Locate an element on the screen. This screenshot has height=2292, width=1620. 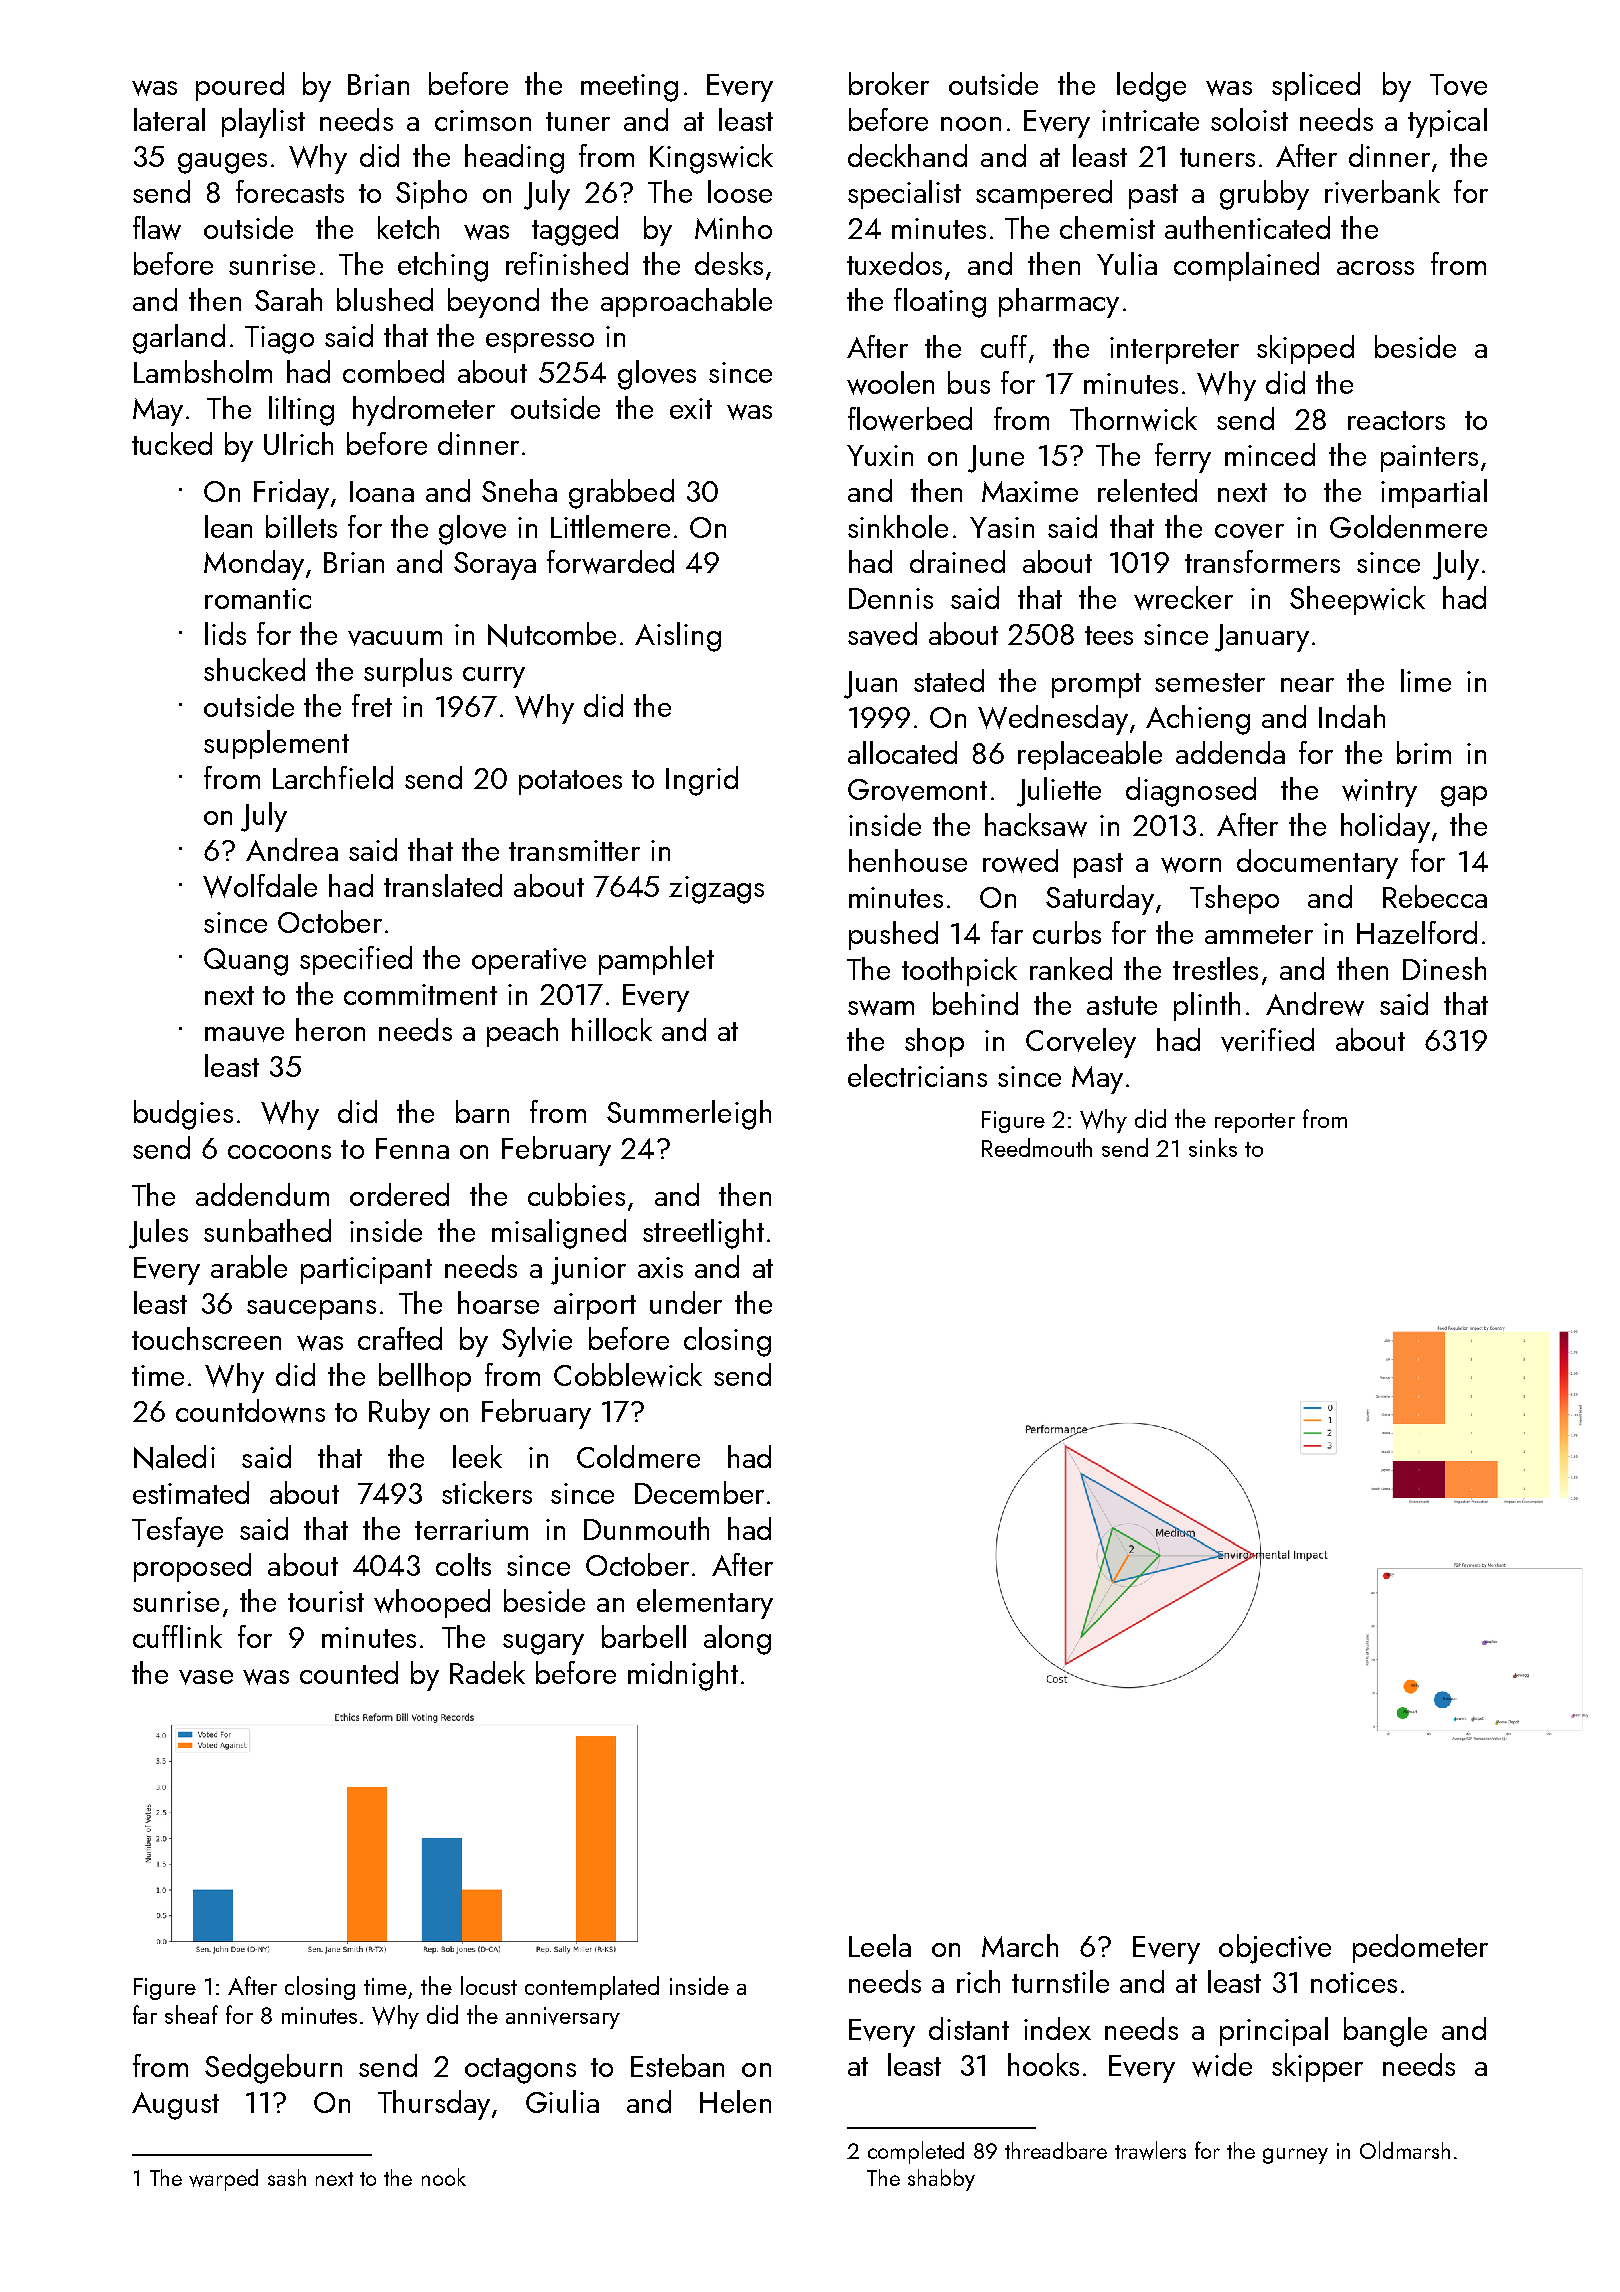
saved is located at coordinates (882, 634).
